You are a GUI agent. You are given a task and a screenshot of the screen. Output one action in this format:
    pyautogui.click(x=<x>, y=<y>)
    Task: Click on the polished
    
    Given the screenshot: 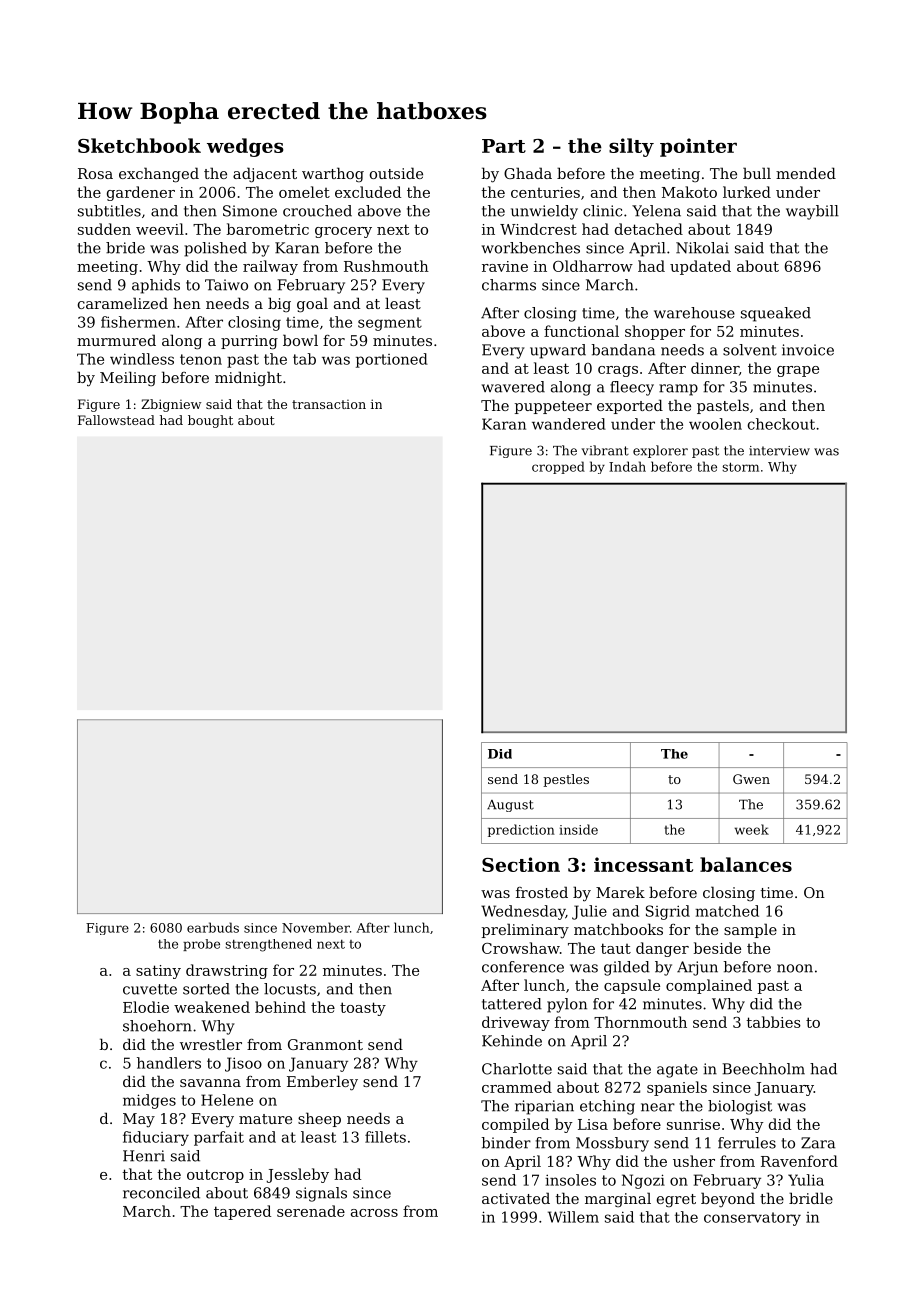 What is the action you would take?
    pyautogui.click(x=215, y=249)
